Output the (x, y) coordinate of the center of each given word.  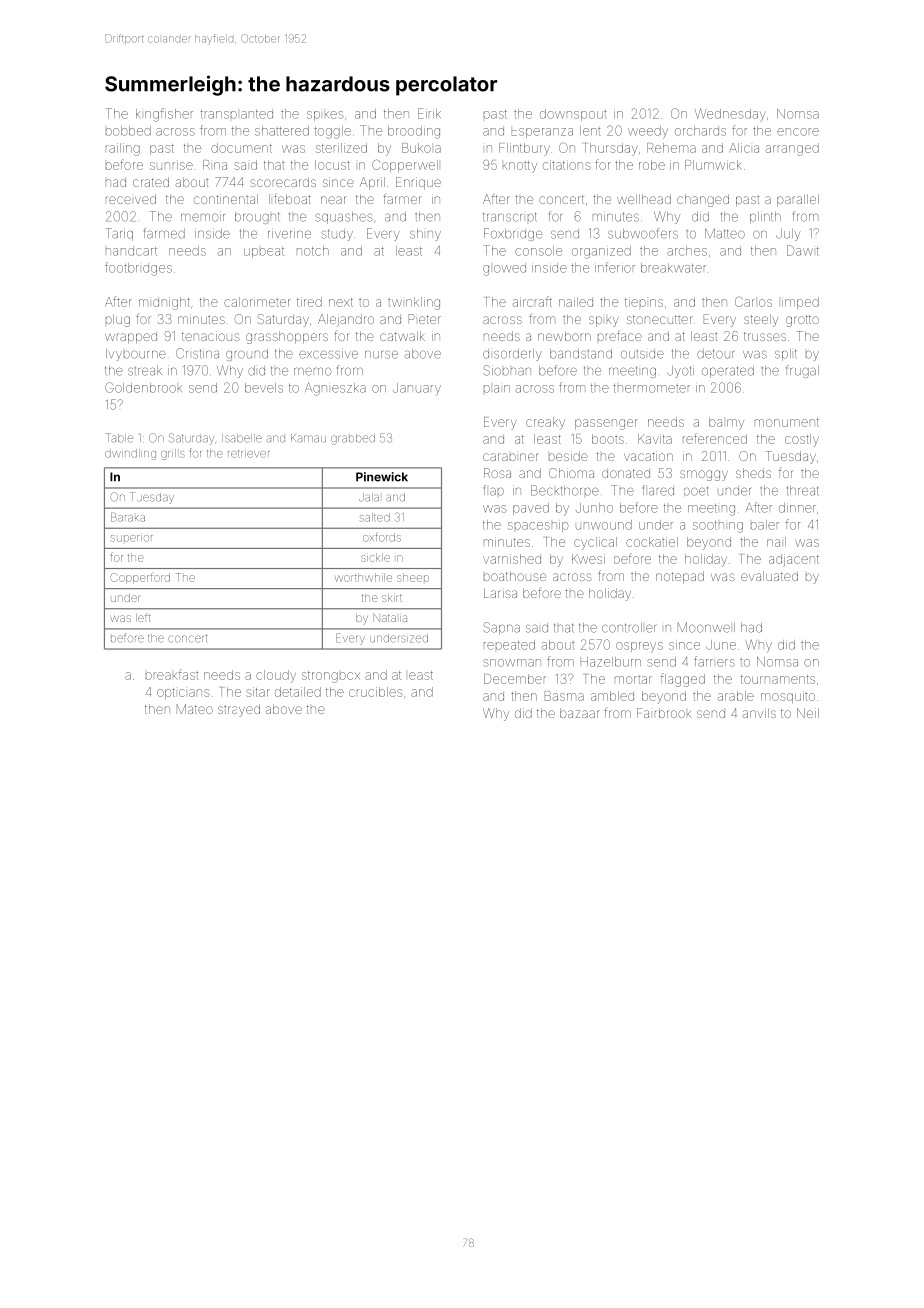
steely (761, 320)
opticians (183, 693)
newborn (564, 336)
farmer (401, 199)
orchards (700, 131)
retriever (248, 454)
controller (629, 628)
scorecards (283, 182)
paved (531, 509)
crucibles (375, 692)
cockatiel (652, 542)
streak (145, 371)
